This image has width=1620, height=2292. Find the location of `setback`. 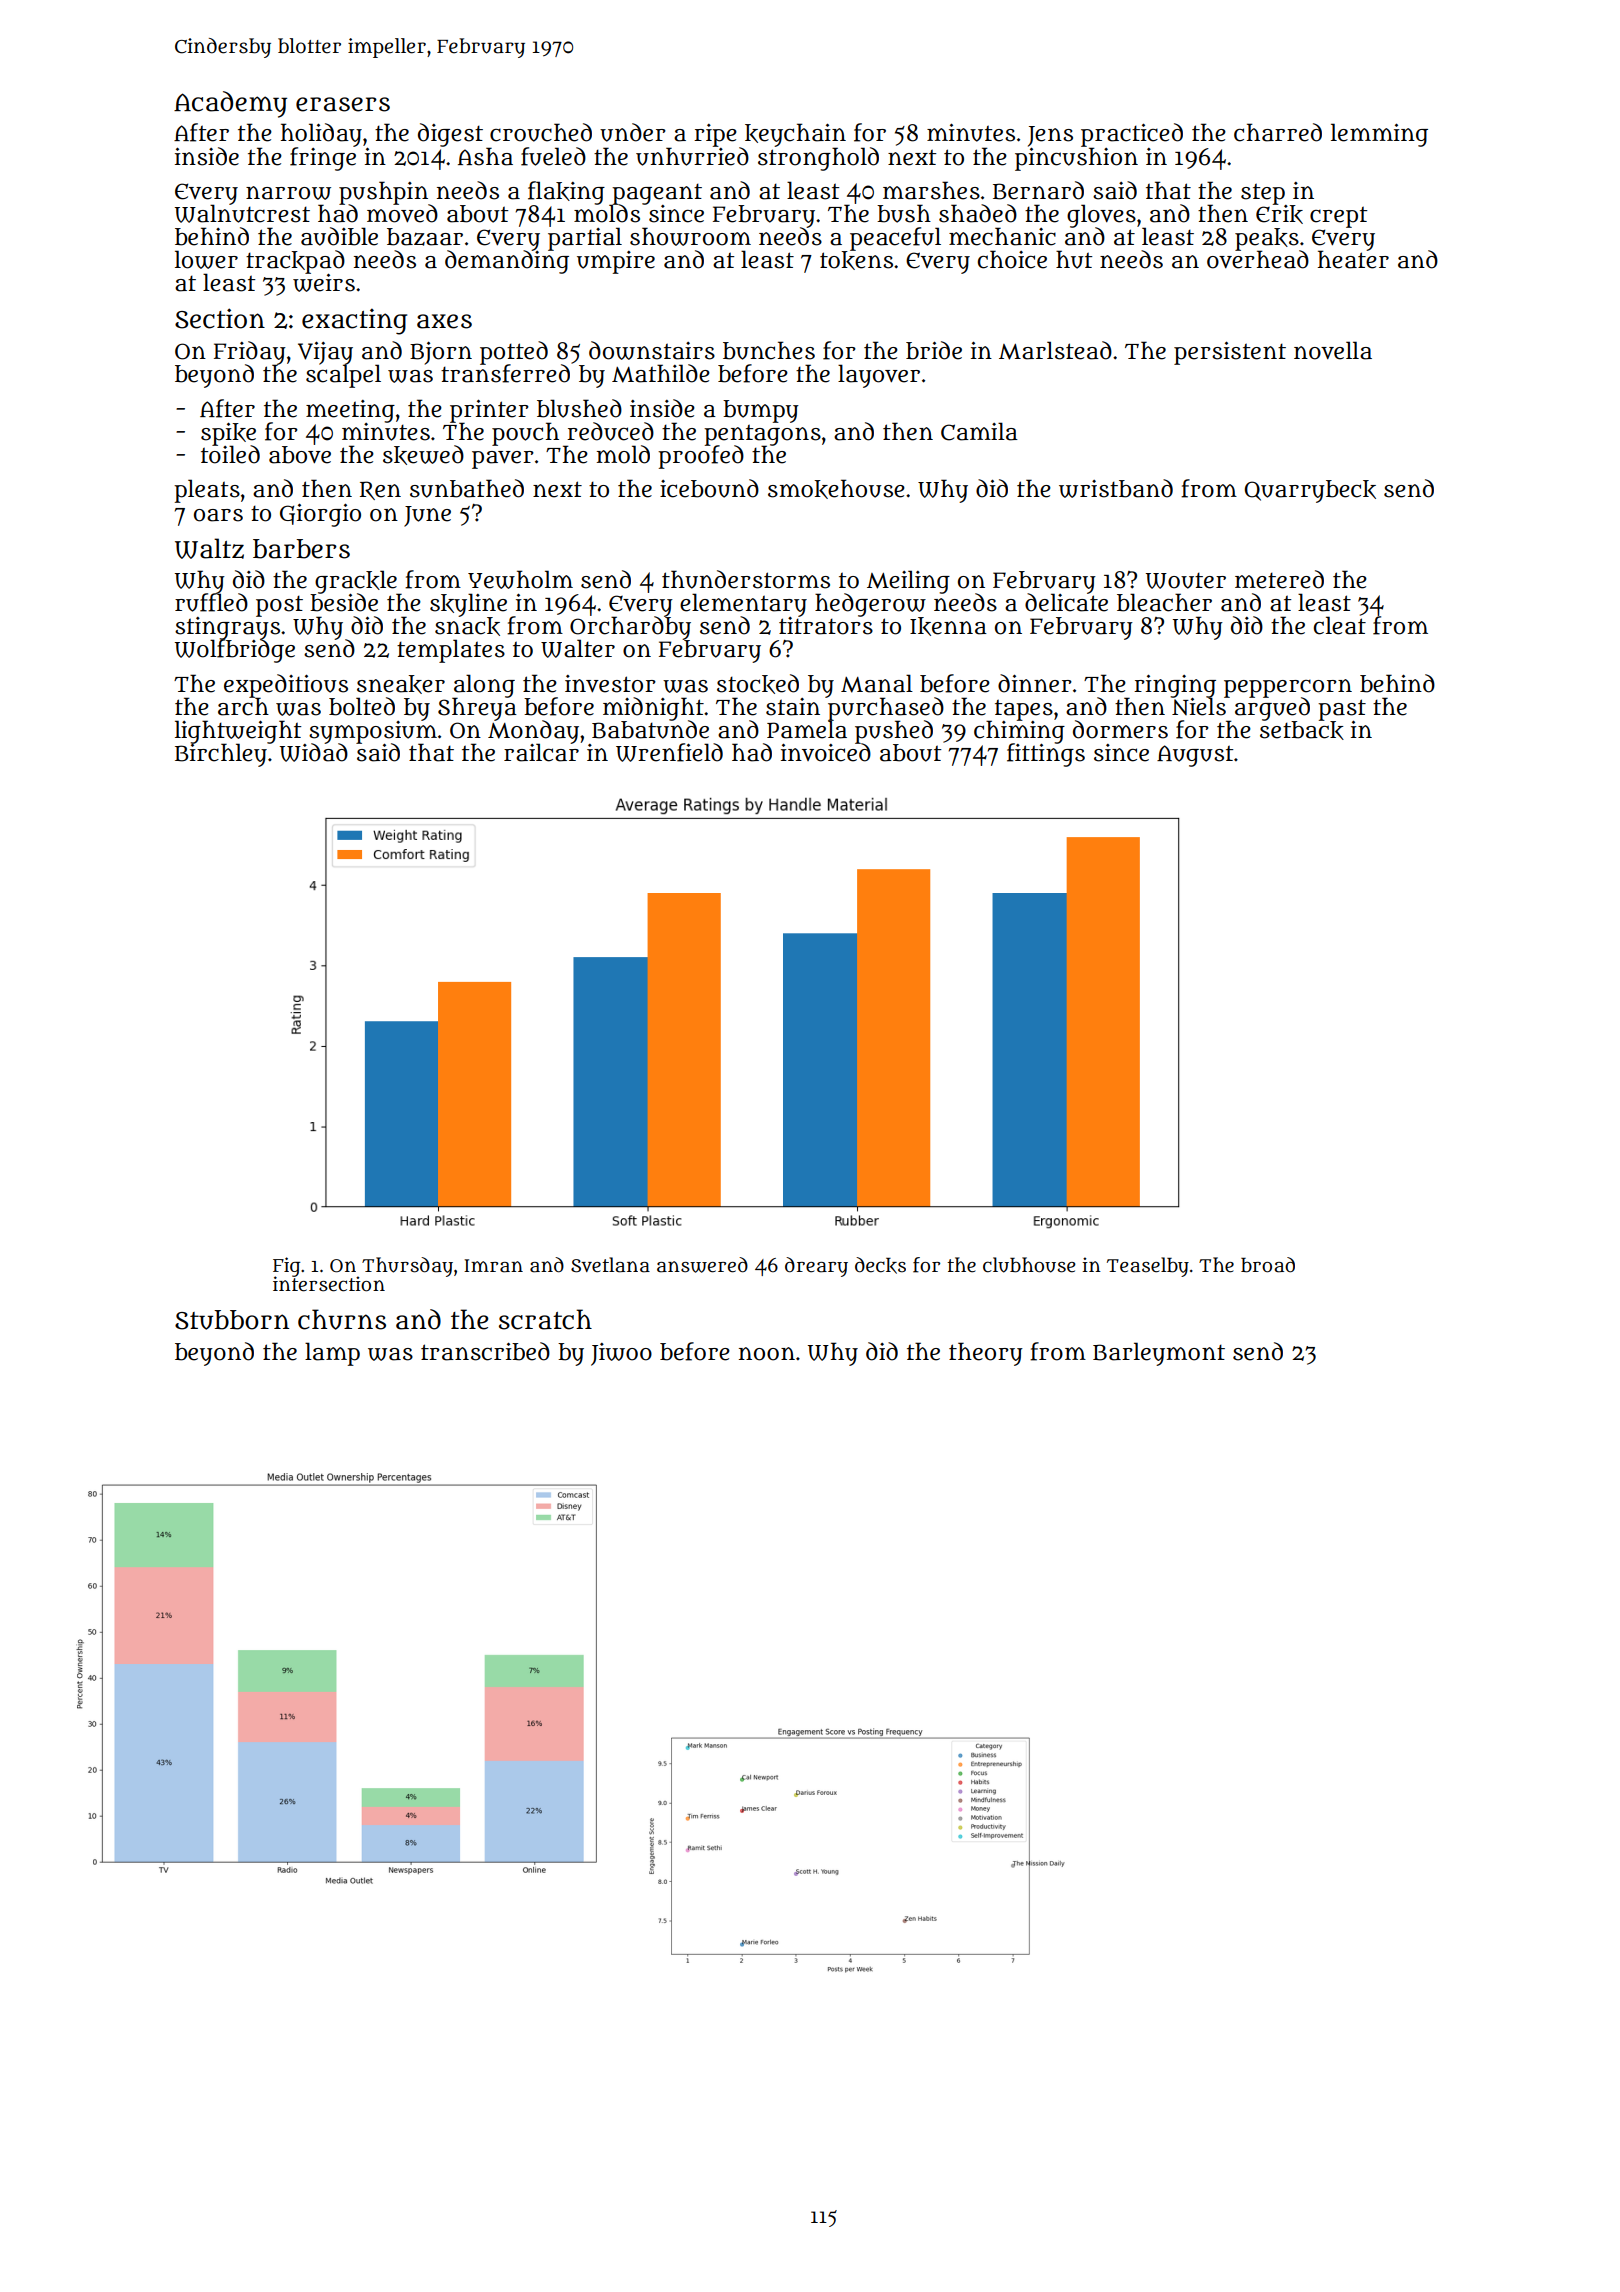

setback is located at coordinates (1302, 730).
